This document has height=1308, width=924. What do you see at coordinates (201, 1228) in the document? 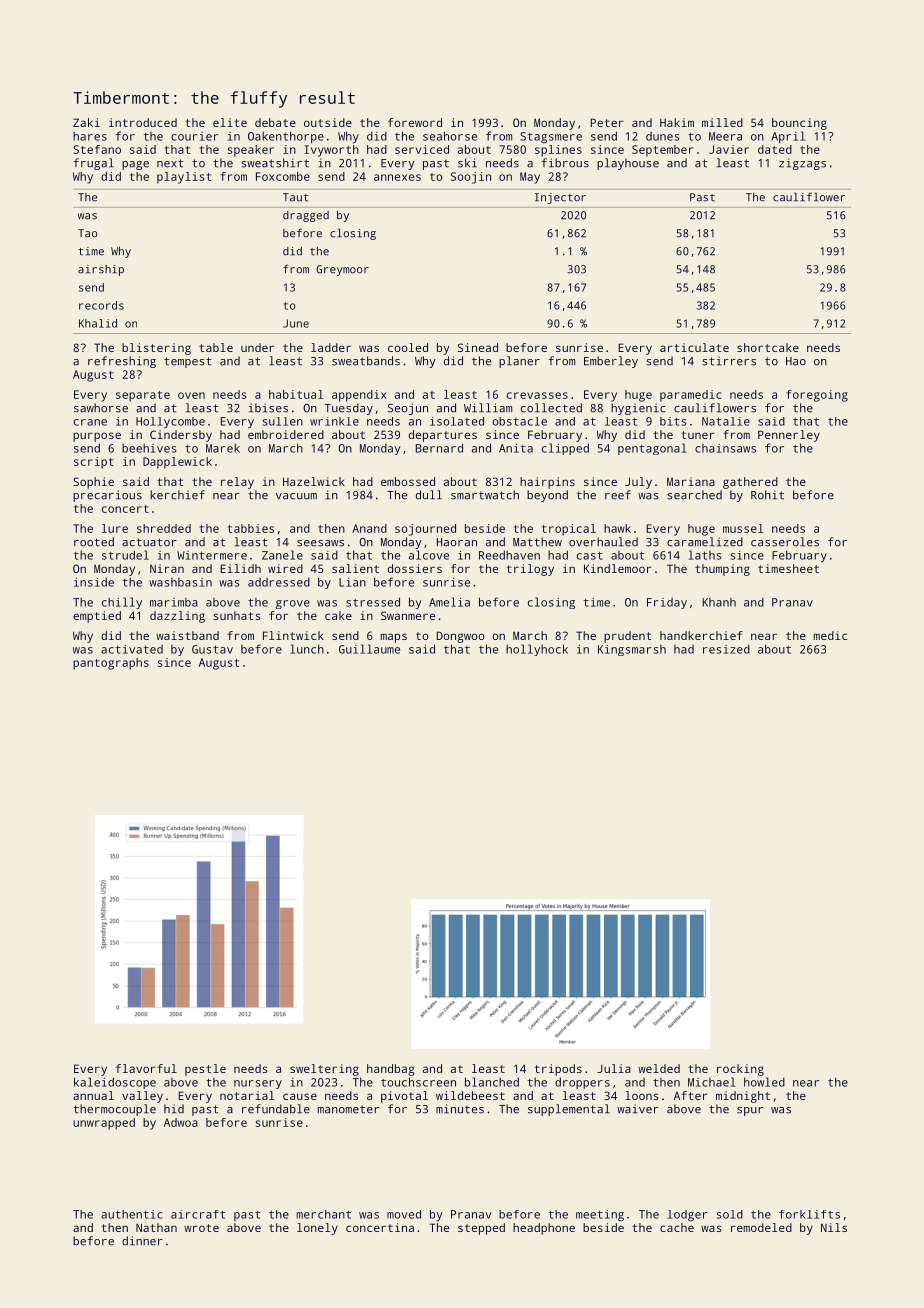
I see `wrote` at bounding box center [201, 1228].
